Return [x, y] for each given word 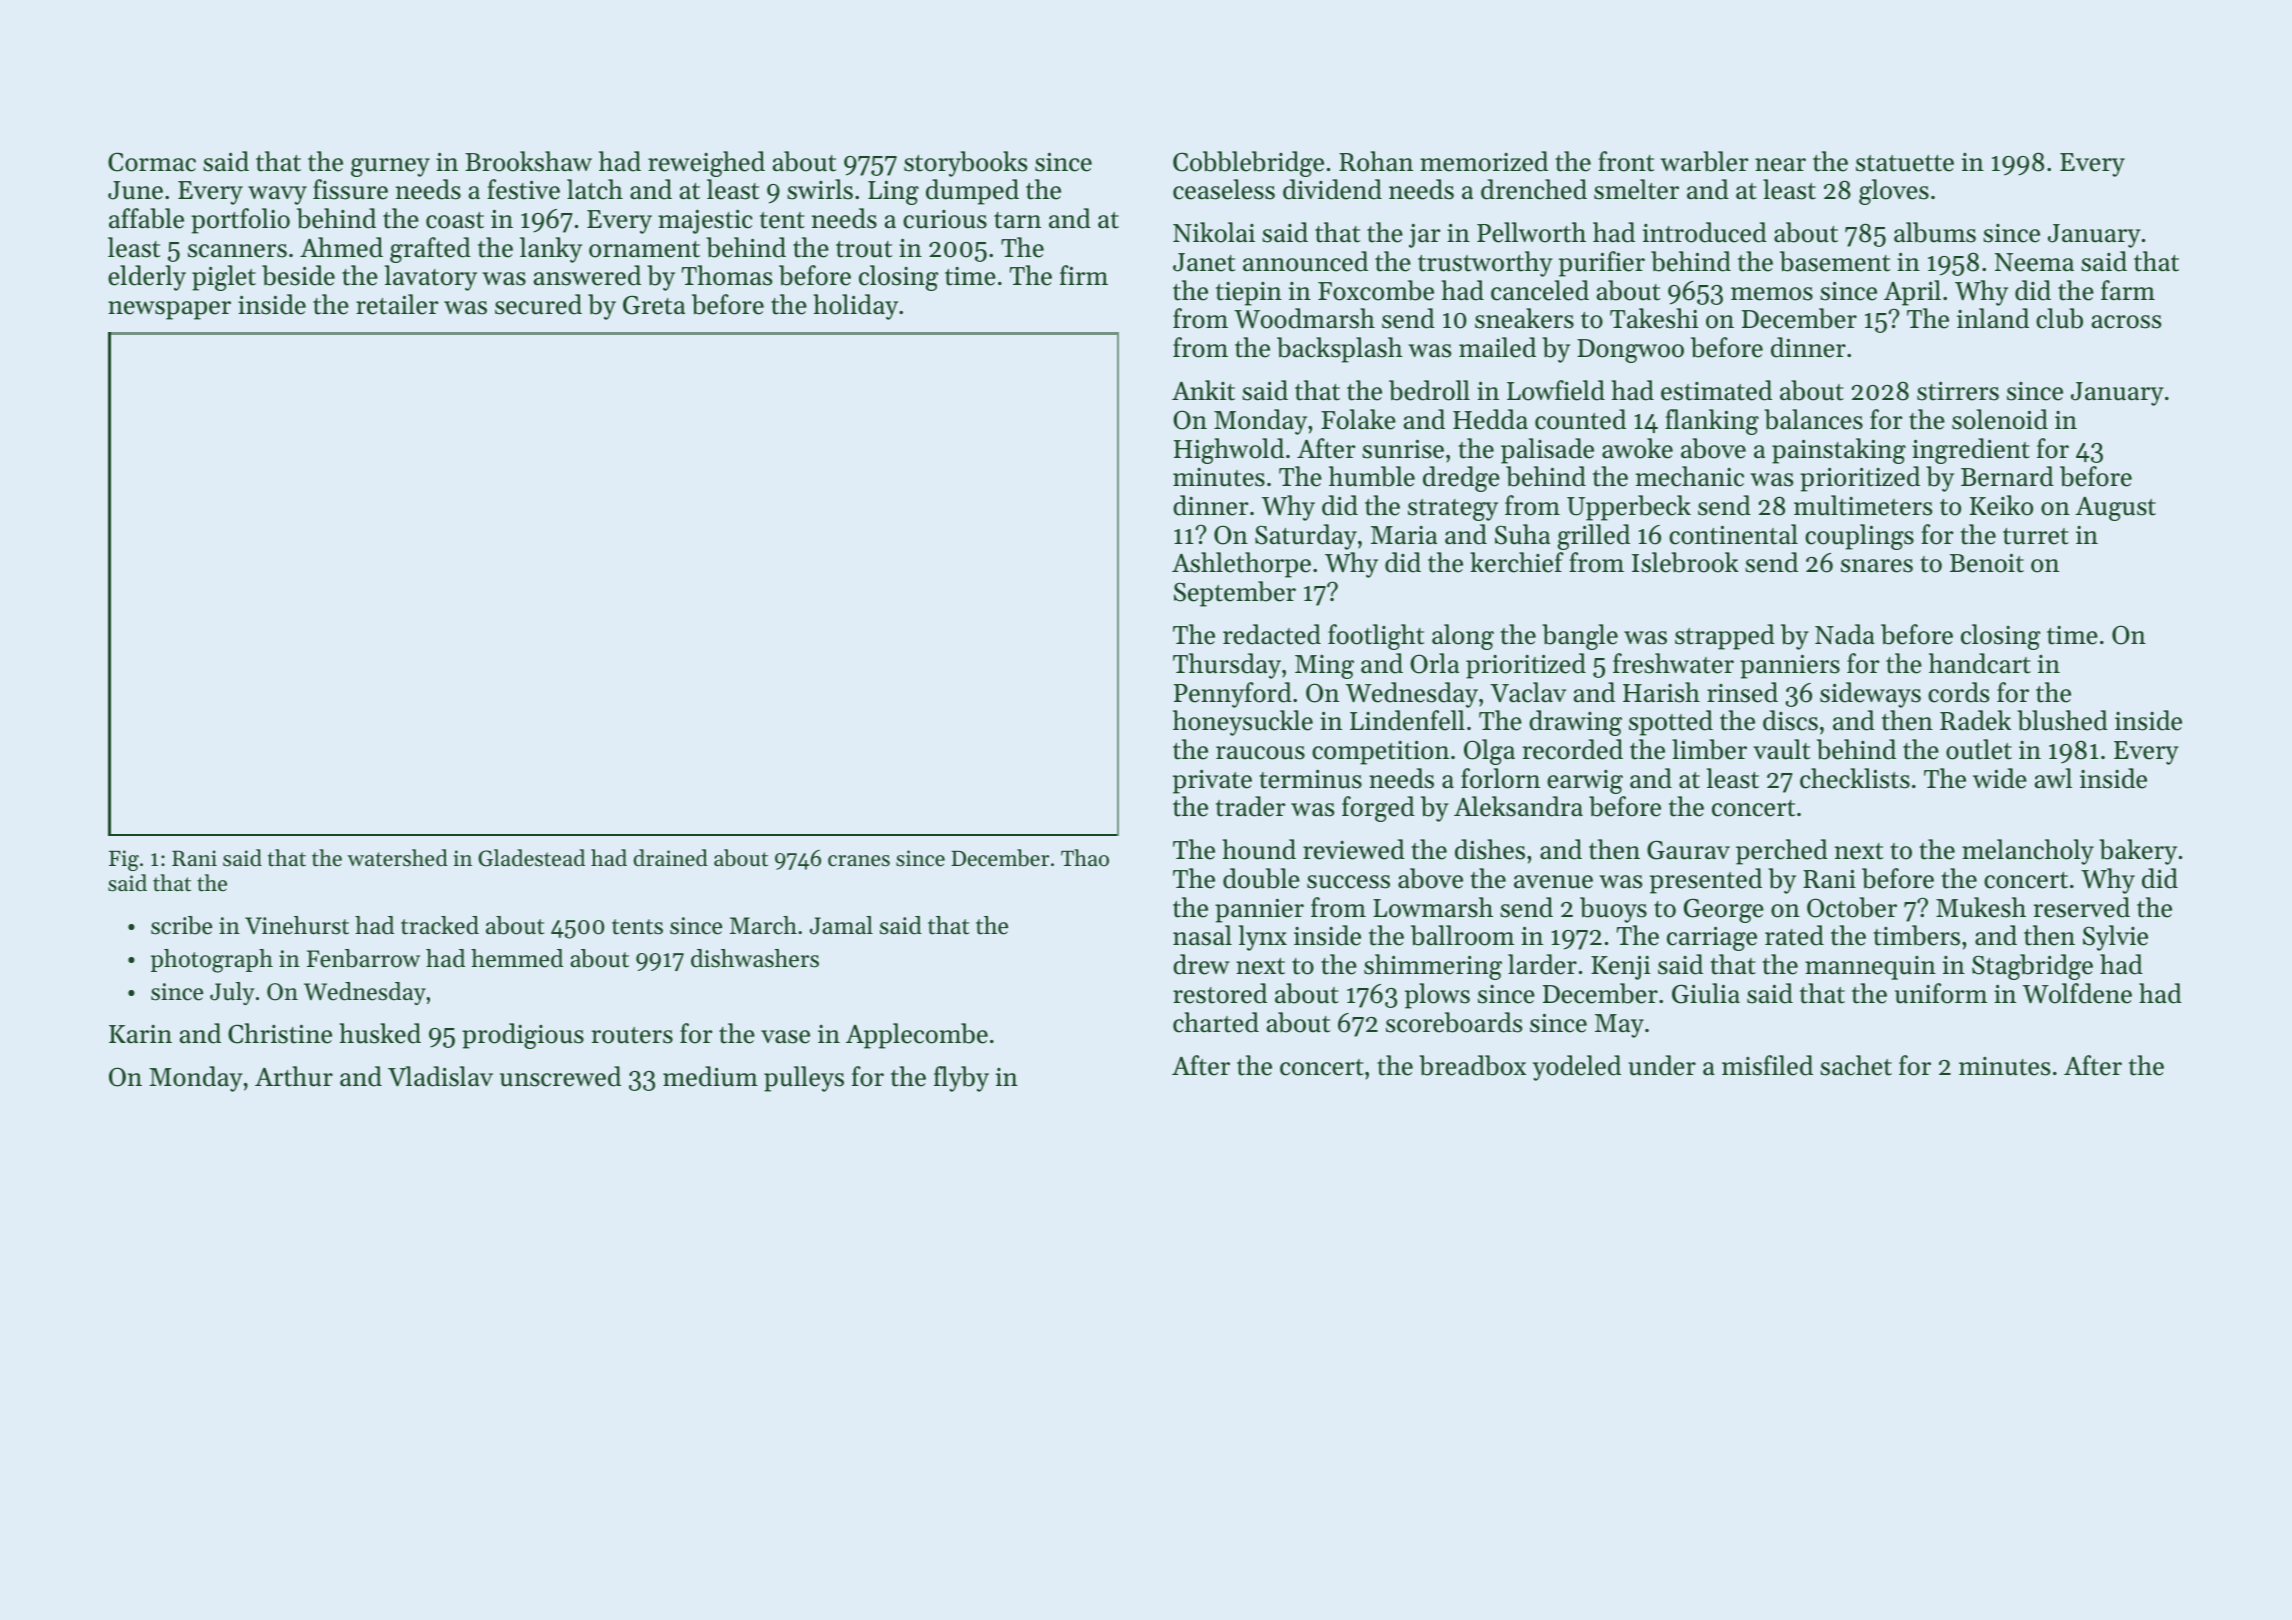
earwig [1585, 782]
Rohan [1376, 161]
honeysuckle [1243, 723]
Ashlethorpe [1241, 565]
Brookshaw [528, 161]
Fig [124, 860]
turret [2036, 536]
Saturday [1306, 537]
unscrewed [560, 1076]
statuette [1905, 163]
